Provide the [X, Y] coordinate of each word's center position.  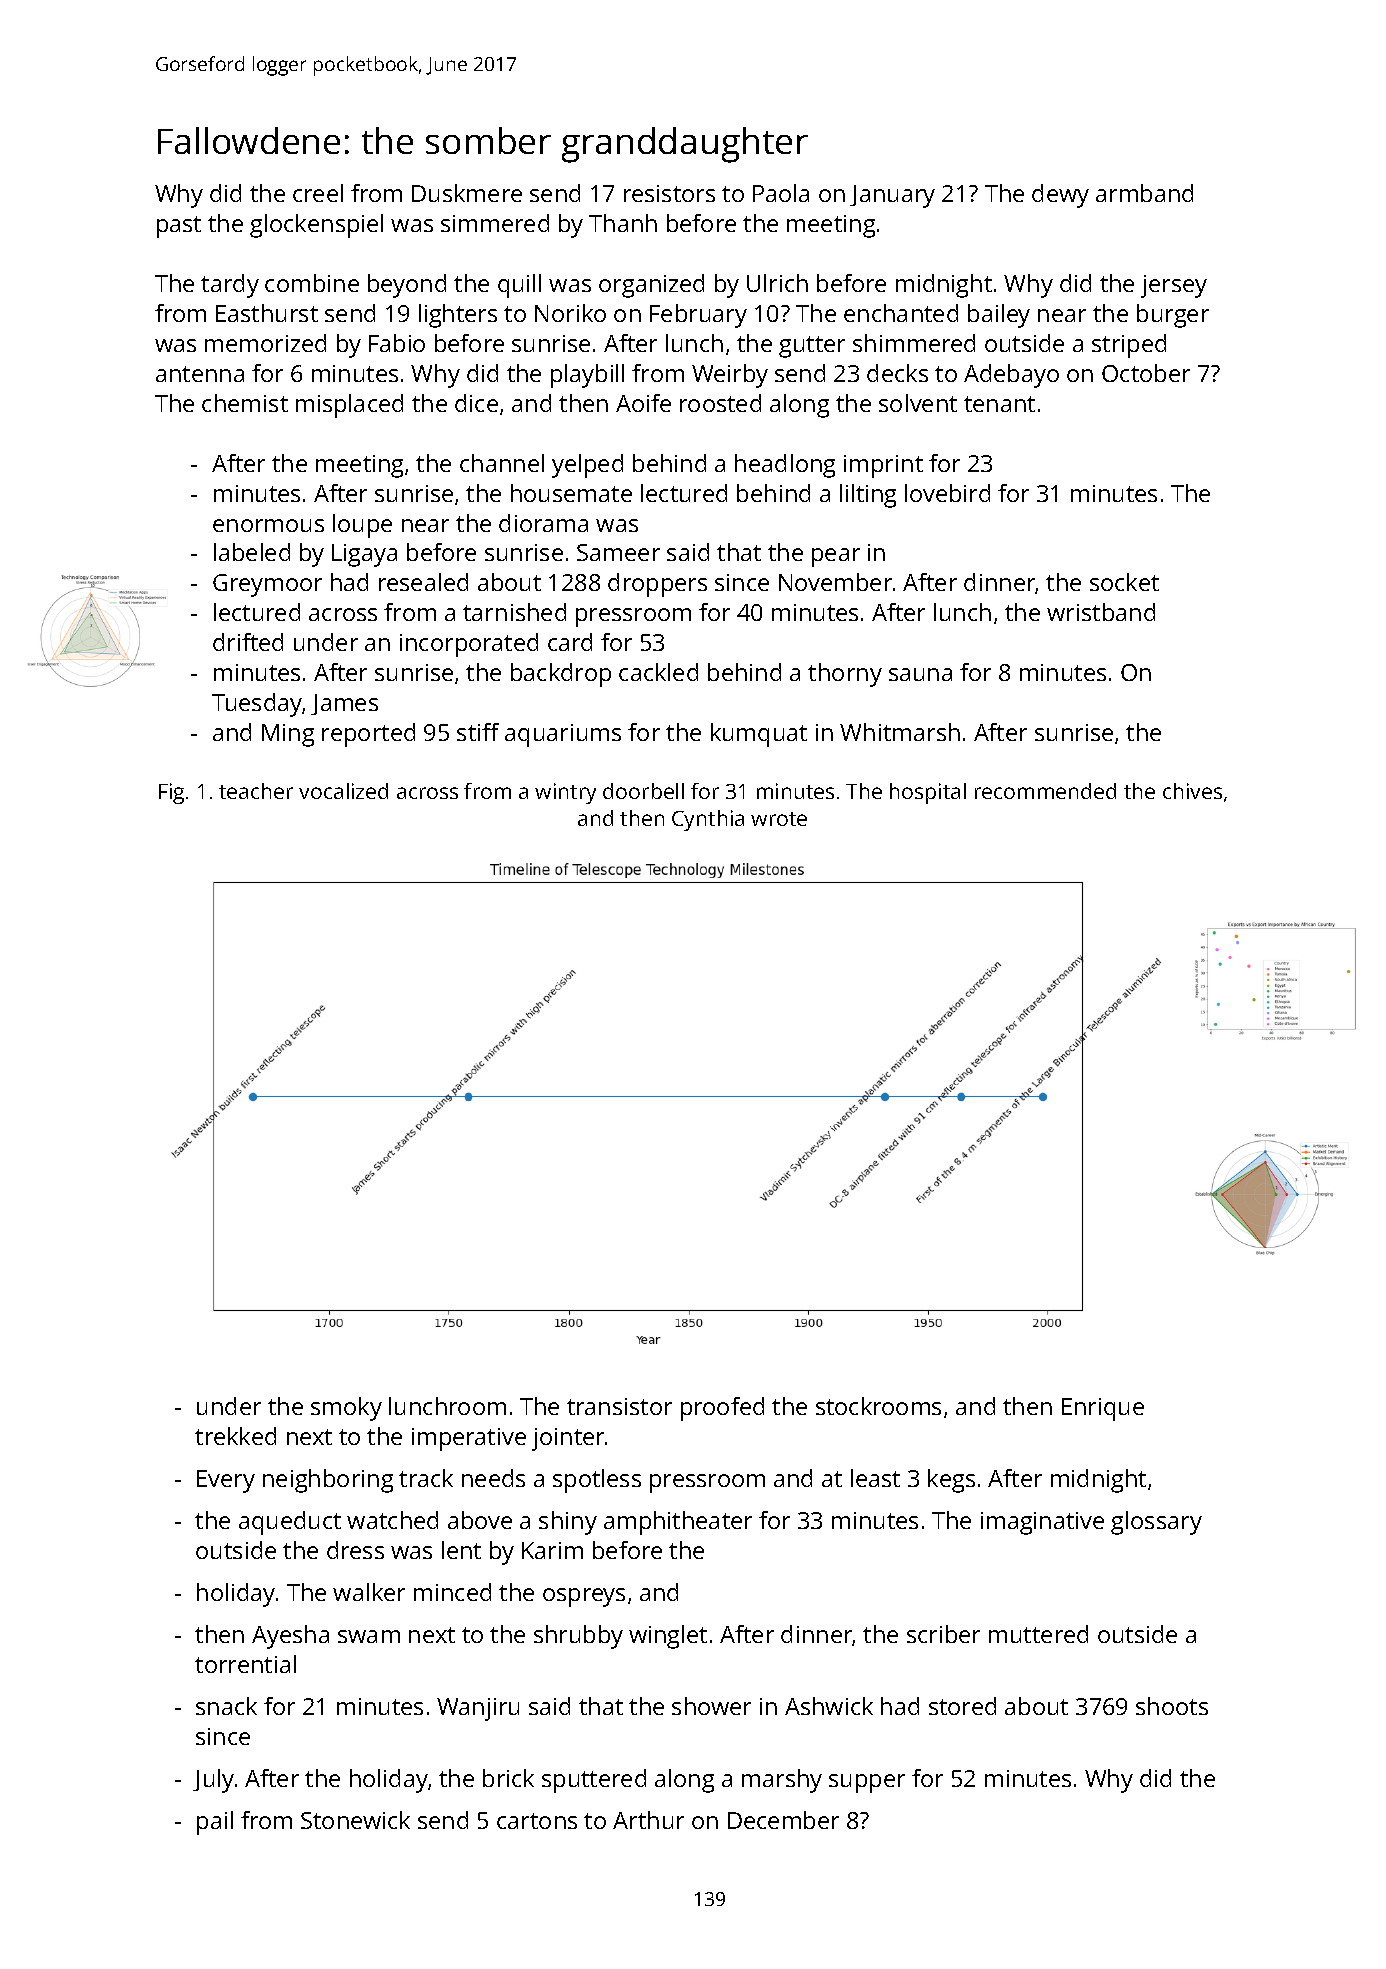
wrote [779, 819]
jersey [1174, 286]
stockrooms [878, 1406]
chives [1192, 791]
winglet [668, 1637]
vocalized [343, 791]
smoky [346, 1409]
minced [452, 1592]
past [179, 227]
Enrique [1103, 1409]
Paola [781, 193]
